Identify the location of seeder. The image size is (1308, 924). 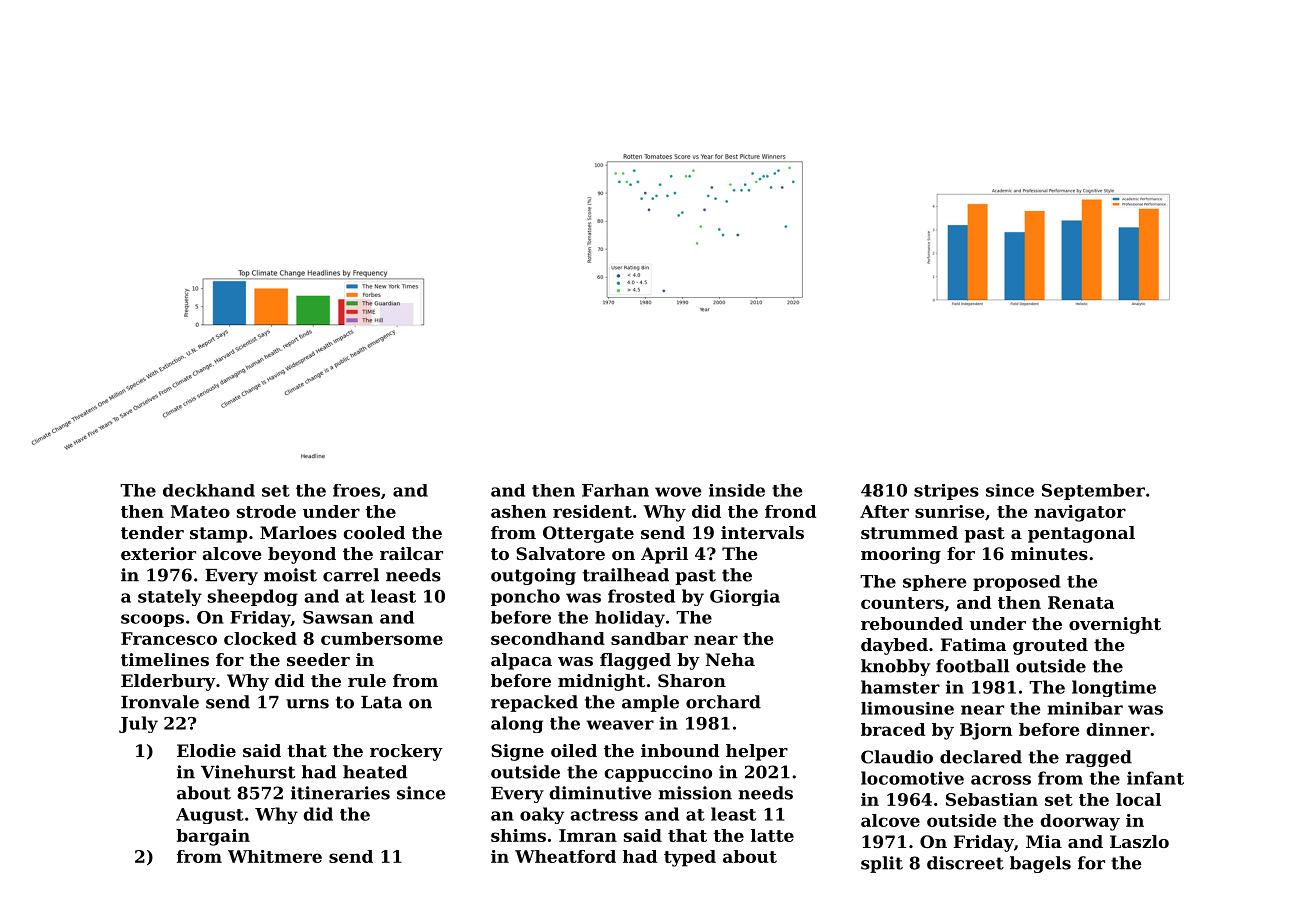
(318, 659).
